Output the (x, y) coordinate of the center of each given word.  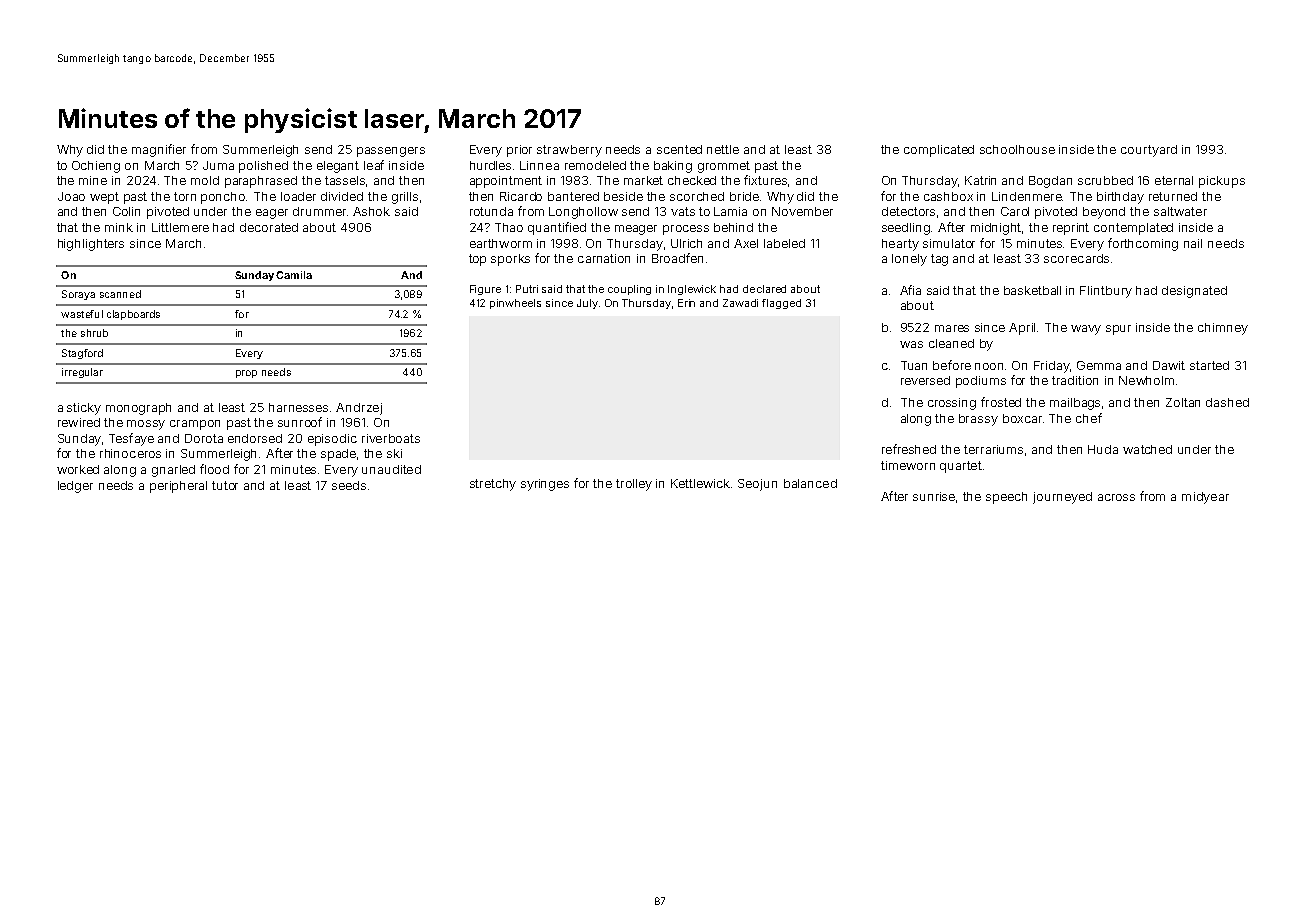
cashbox (948, 196)
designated (1194, 292)
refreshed (909, 449)
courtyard (1149, 151)
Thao (509, 227)
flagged (781, 304)
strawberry (569, 151)
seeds (349, 485)
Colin (126, 211)
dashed (1227, 402)
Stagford (82, 354)
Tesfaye (131, 439)
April (1022, 329)
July (587, 304)
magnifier (159, 150)
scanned (120, 294)
